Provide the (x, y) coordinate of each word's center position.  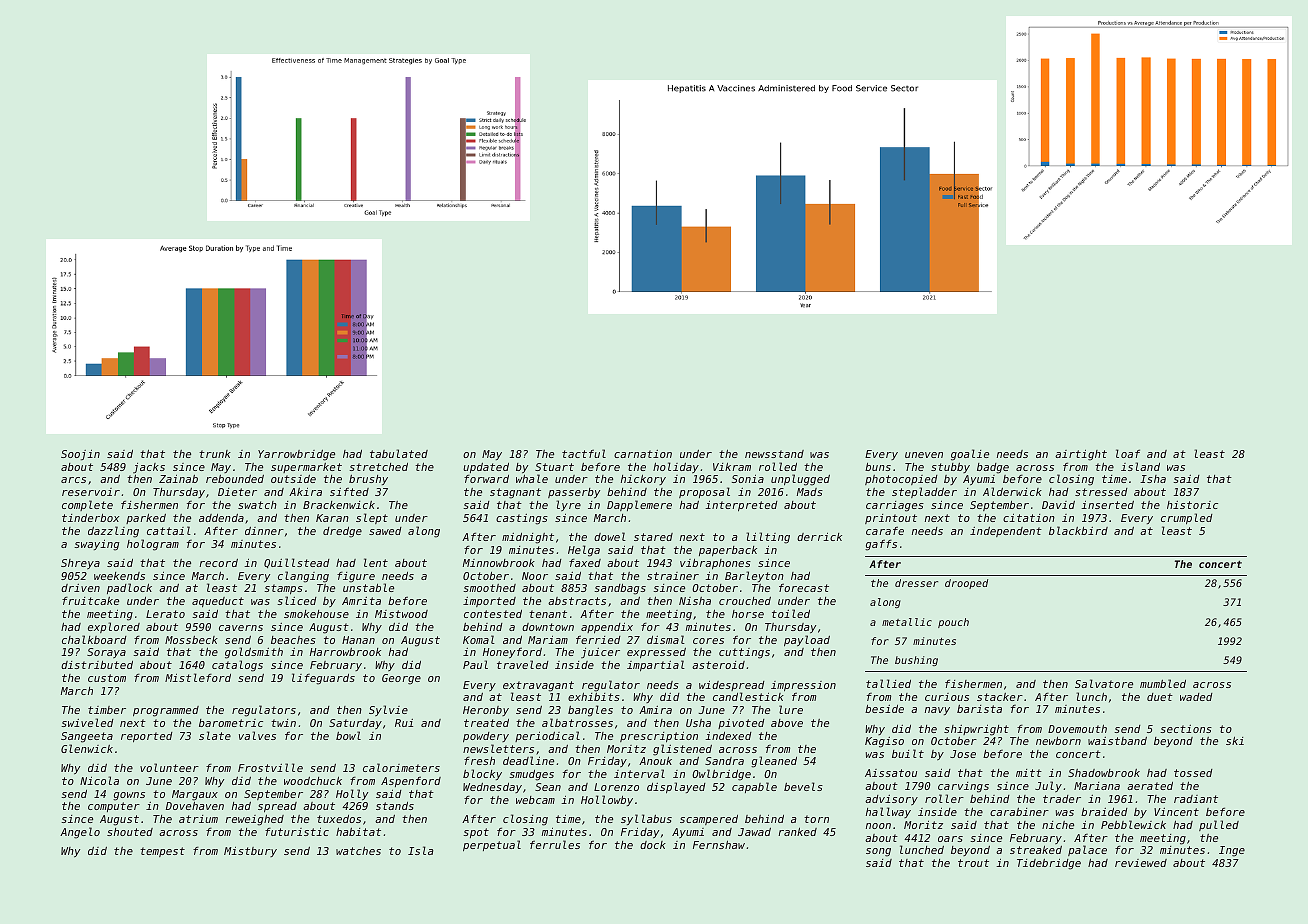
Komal (479, 639)
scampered (709, 820)
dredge (342, 532)
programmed (166, 711)
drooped (966, 584)
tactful (584, 453)
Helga (584, 551)
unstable (368, 587)
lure (791, 709)
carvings (963, 787)
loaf (1128, 453)
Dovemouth (1077, 729)
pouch (953, 623)
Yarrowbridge (296, 455)
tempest (162, 852)
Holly (352, 794)
